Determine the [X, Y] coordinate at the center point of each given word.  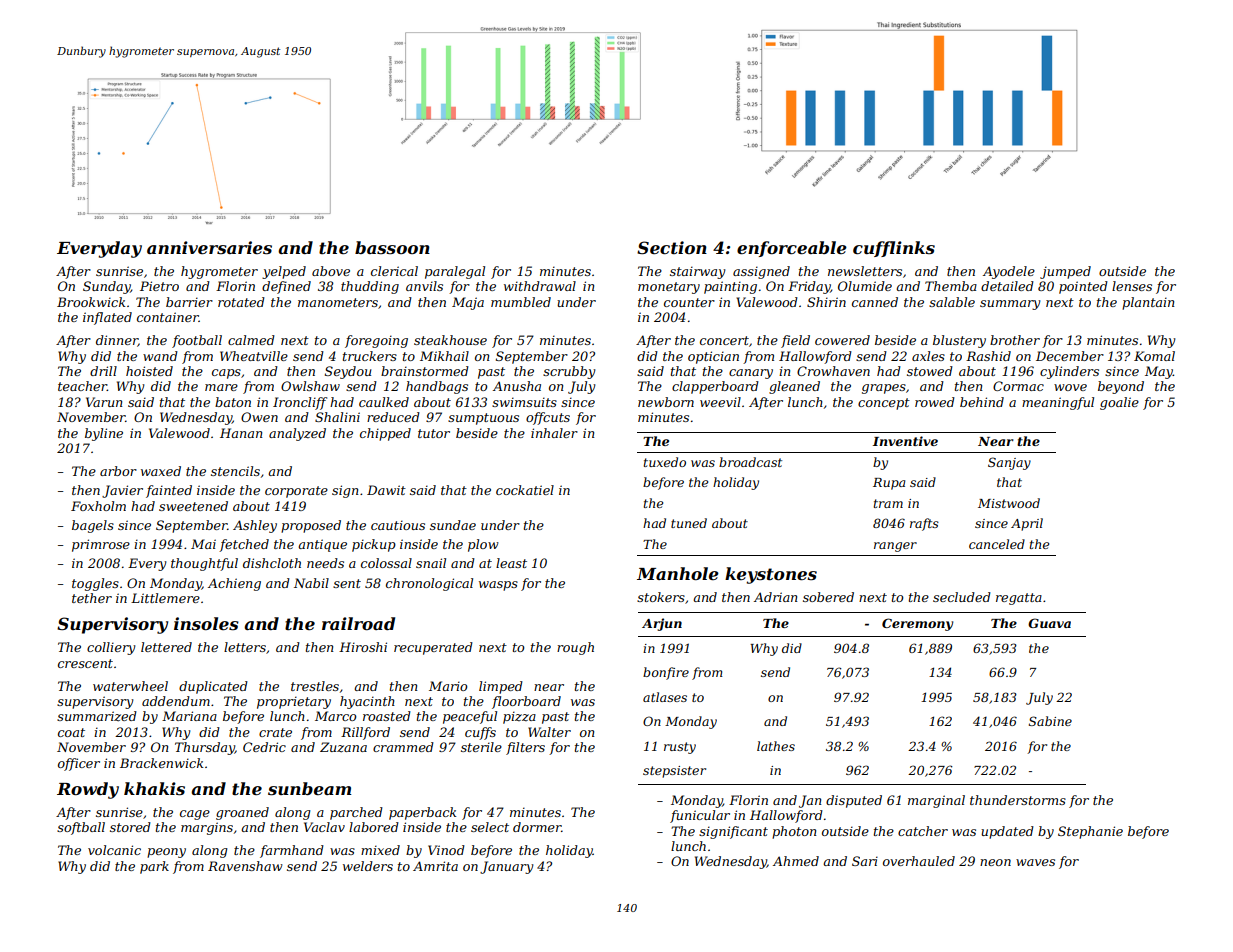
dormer [537, 827]
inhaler [554, 433]
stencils [235, 471]
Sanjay [1009, 463]
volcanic [114, 850]
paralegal [455, 272]
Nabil [311, 583]
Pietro [159, 286]
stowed [930, 371]
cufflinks [894, 249]
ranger [895, 547]
